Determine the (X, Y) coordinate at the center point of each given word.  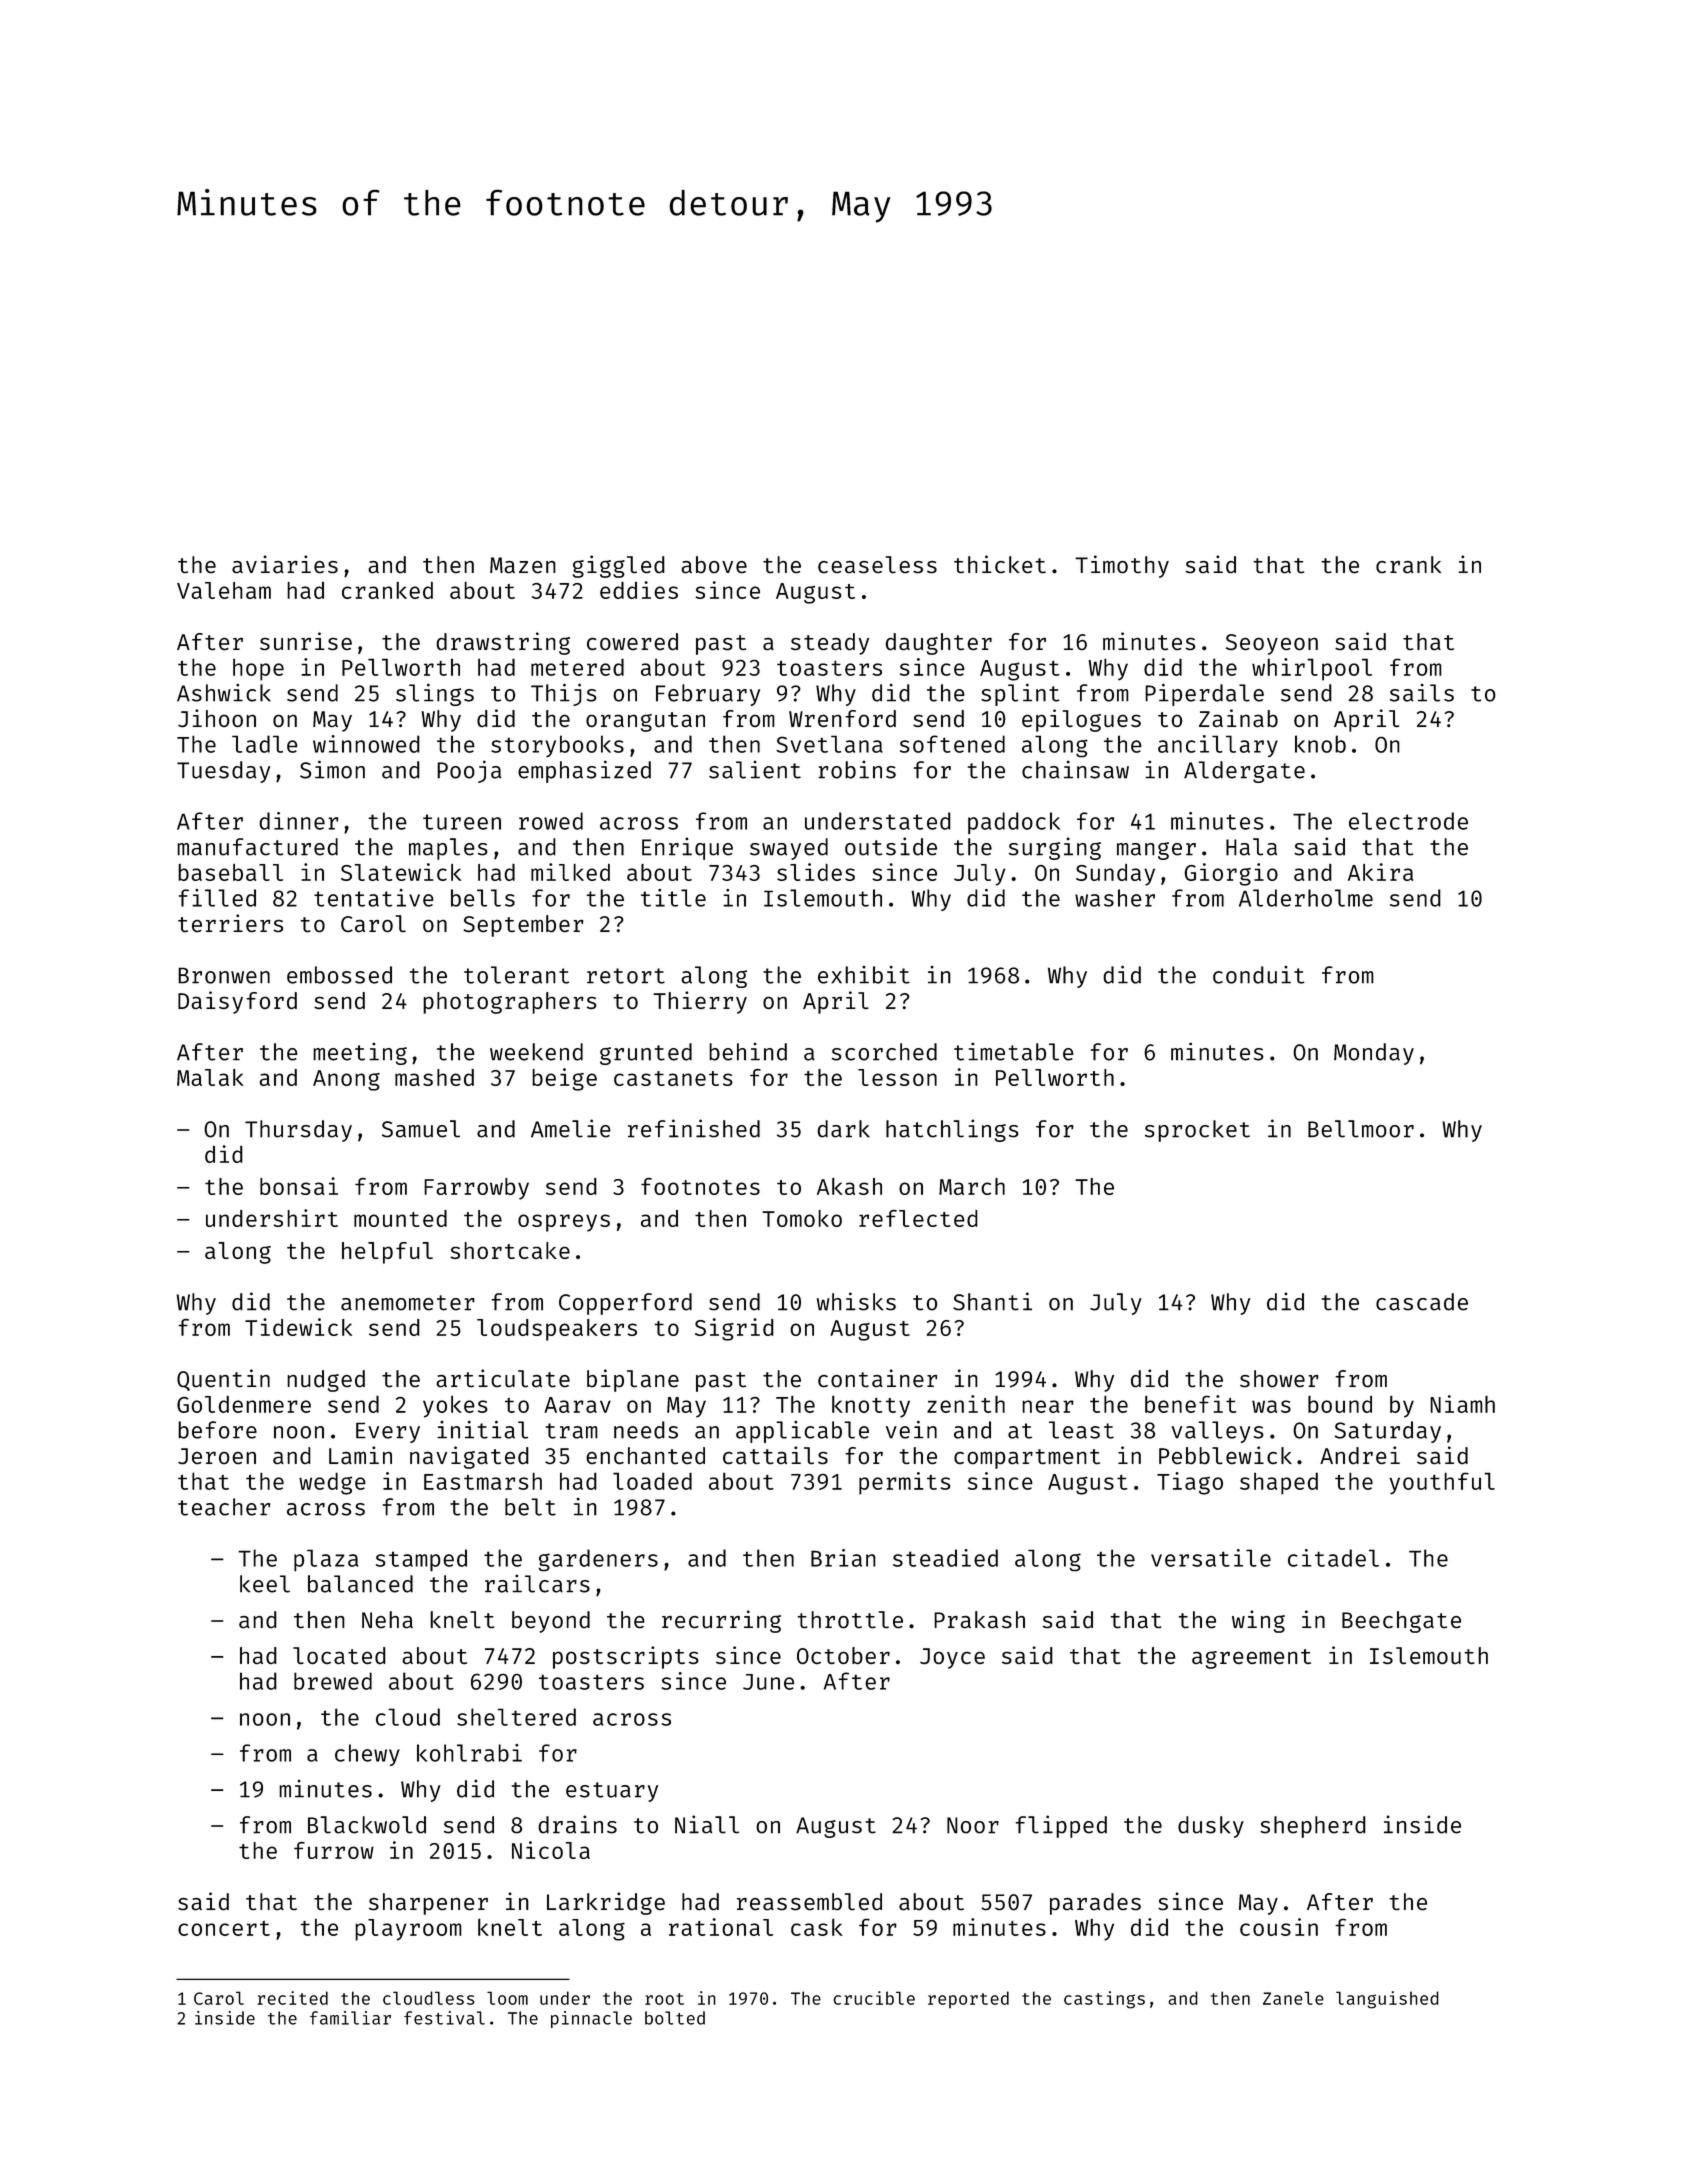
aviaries (285, 564)
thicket (1000, 564)
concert (224, 1928)
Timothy (1122, 566)
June (768, 1682)
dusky (1211, 1827)
